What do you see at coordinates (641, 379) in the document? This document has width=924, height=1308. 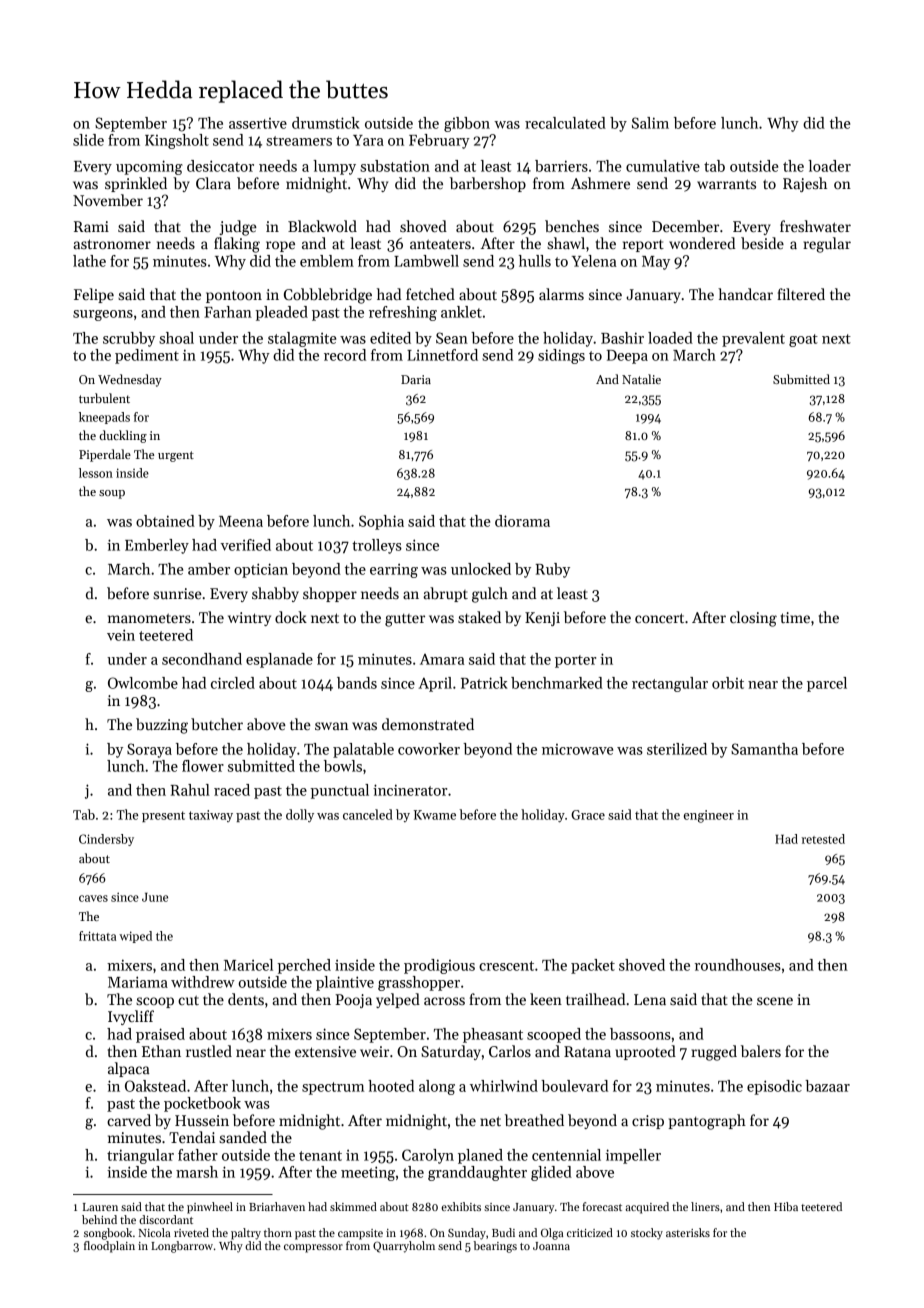 I see `Natalie` at bounding box center [641, 379].
